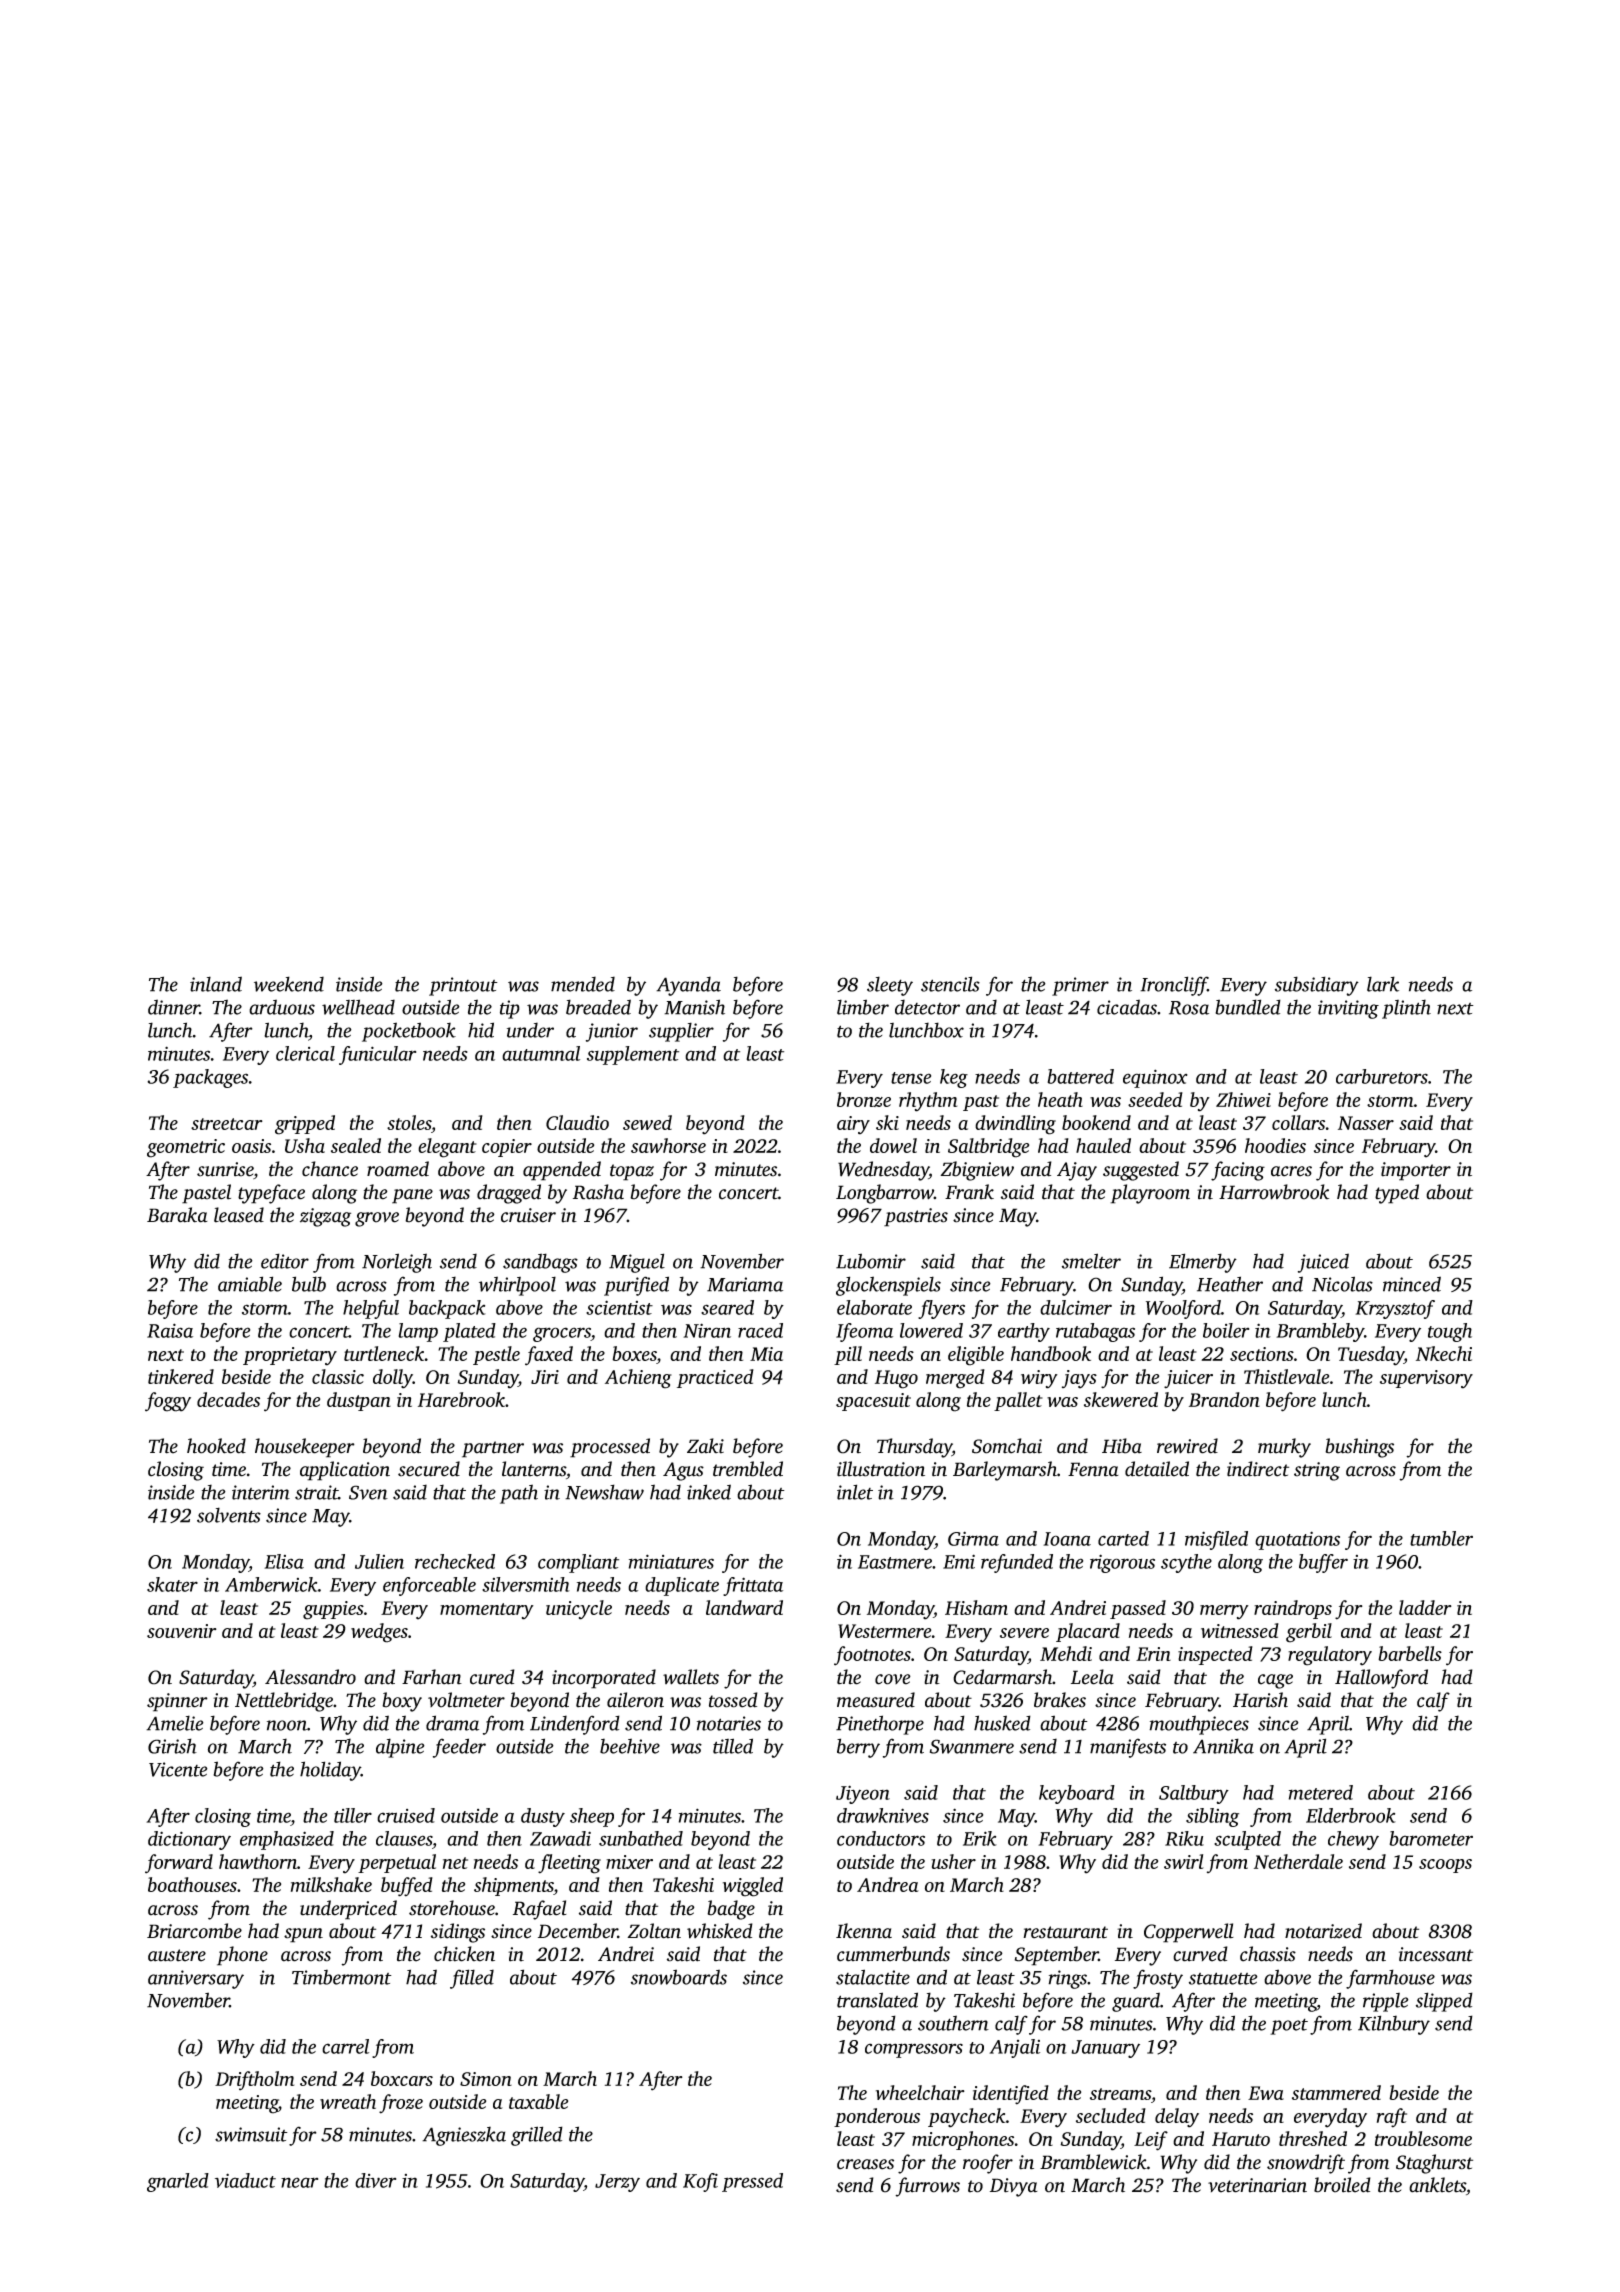 The image size is (1620, 2292). I want to click on broiled, so click(1342, 2185).
